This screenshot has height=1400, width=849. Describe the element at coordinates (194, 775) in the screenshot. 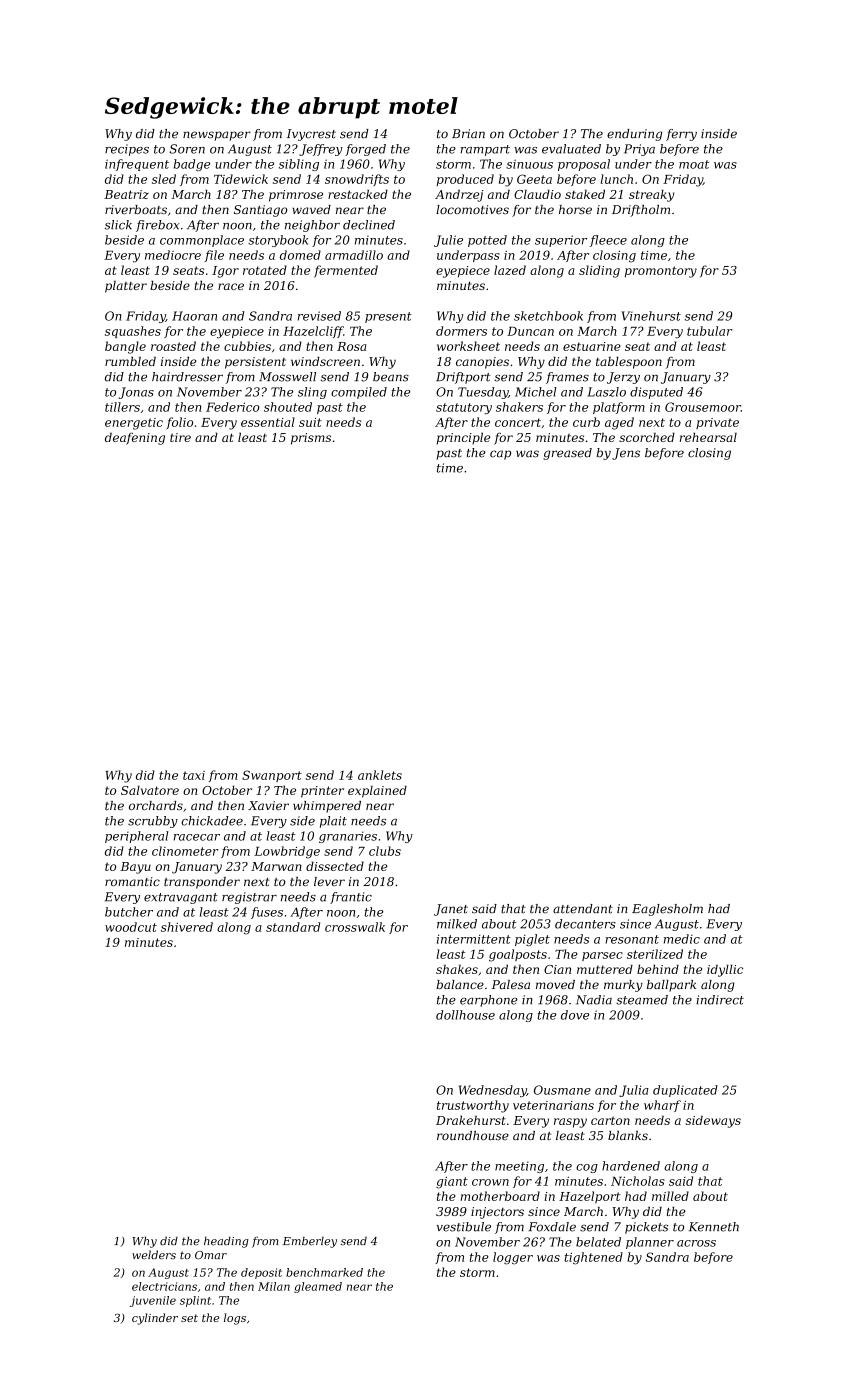

I see `taxi` at that location.
